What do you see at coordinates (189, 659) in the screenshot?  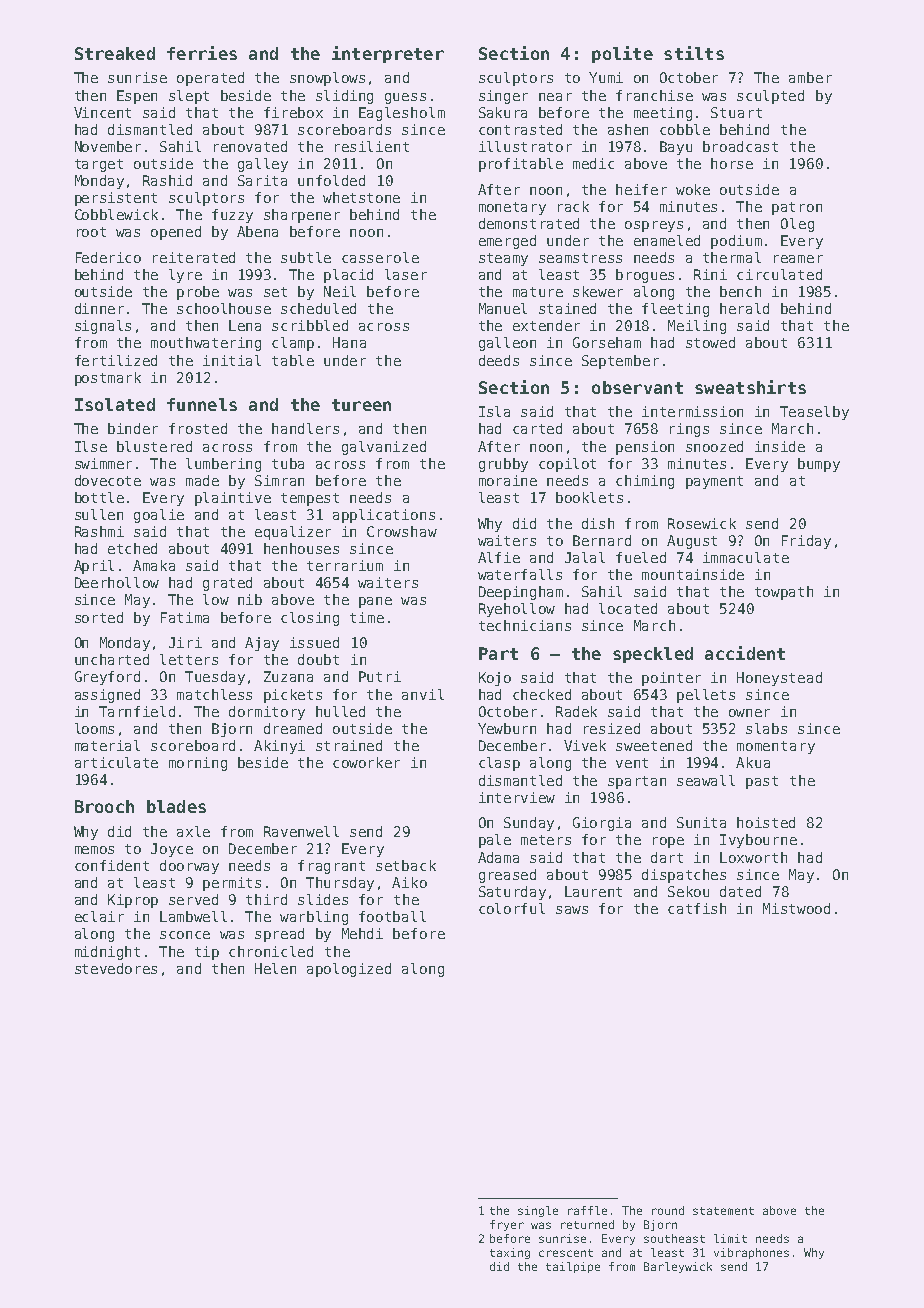 I see `letters` at bounding box center [189, 659].
